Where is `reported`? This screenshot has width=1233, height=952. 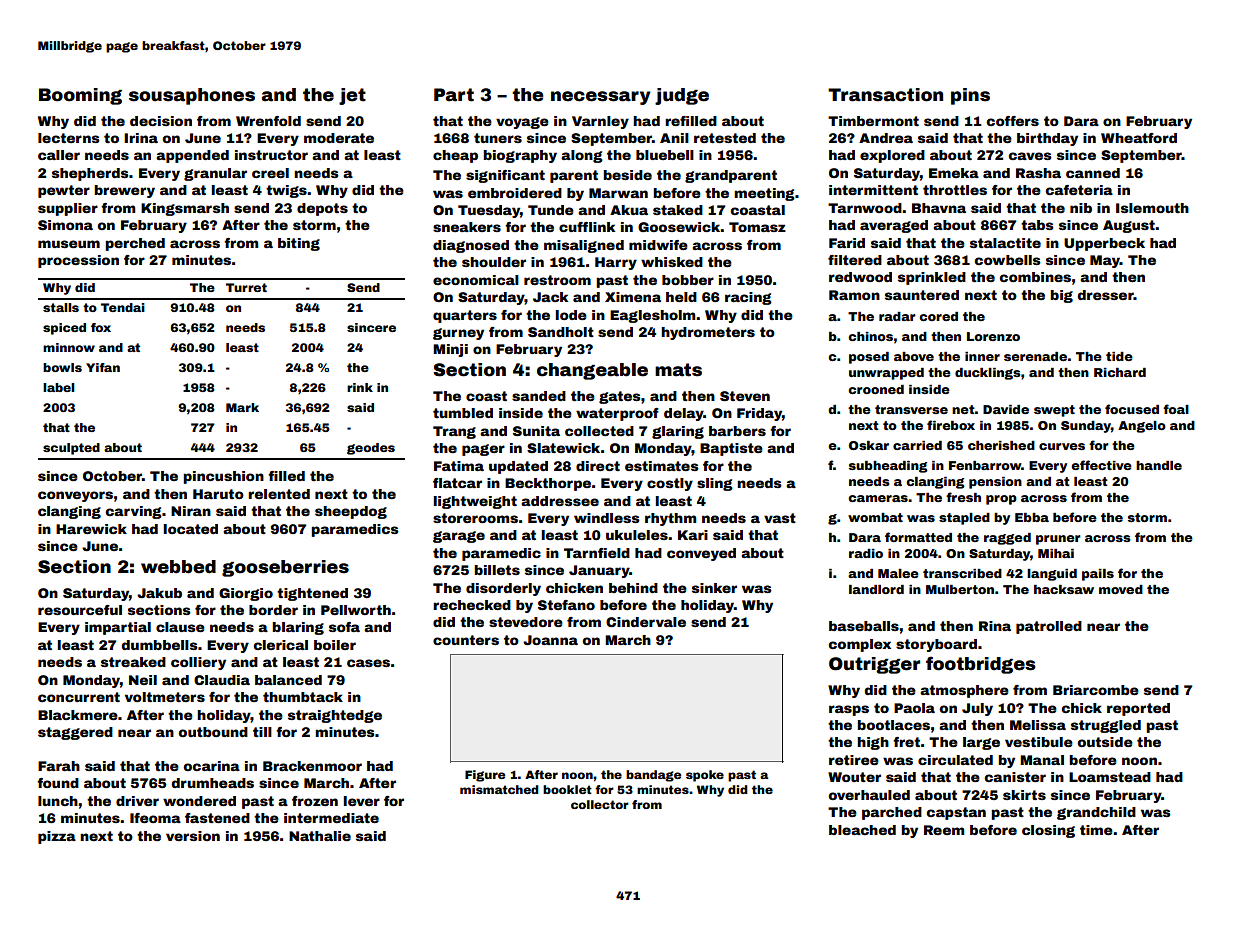 reported is located at coordinates (1138, 709).
